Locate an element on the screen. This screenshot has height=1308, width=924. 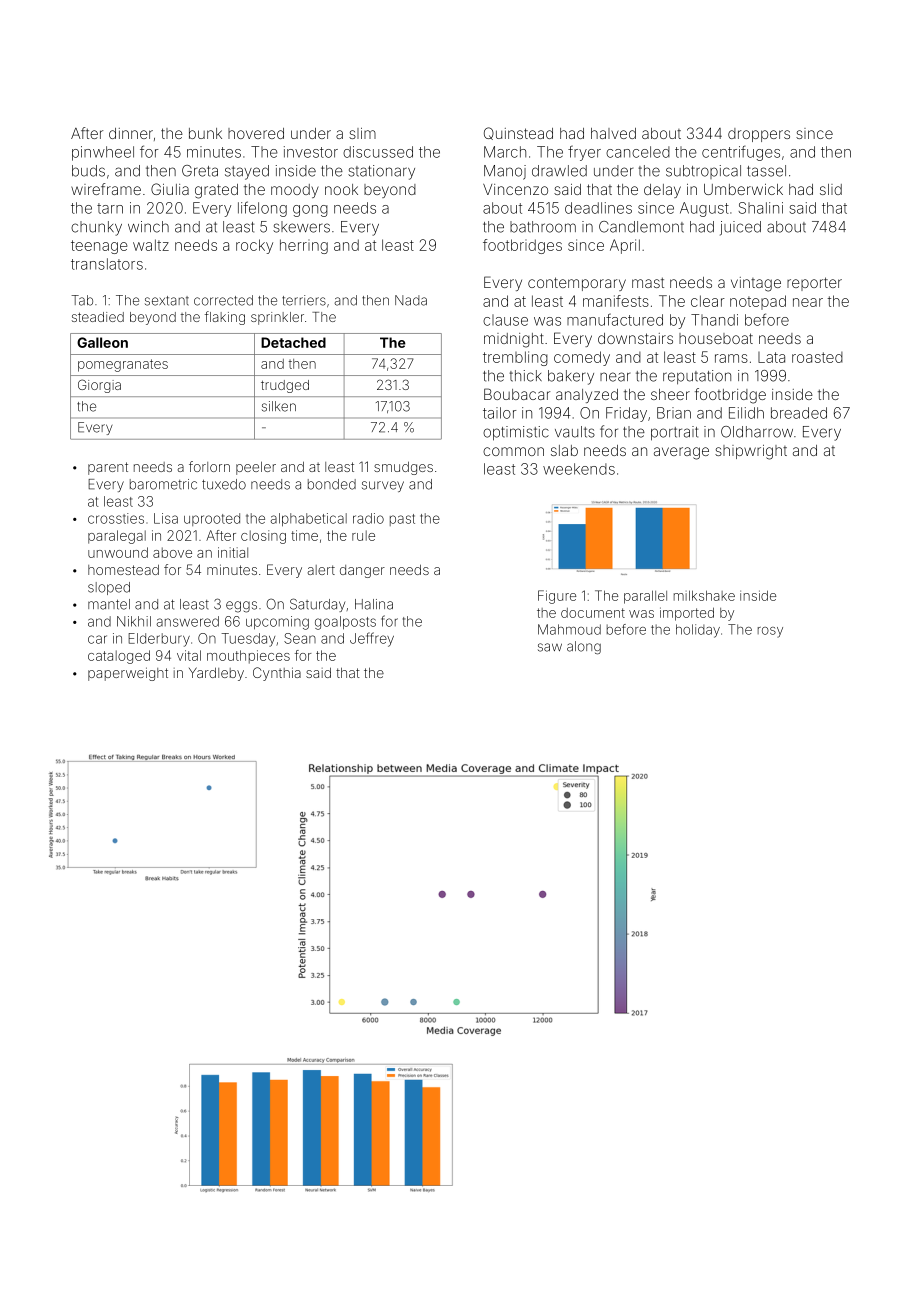
teenage is located at coordinates (99, 247).
